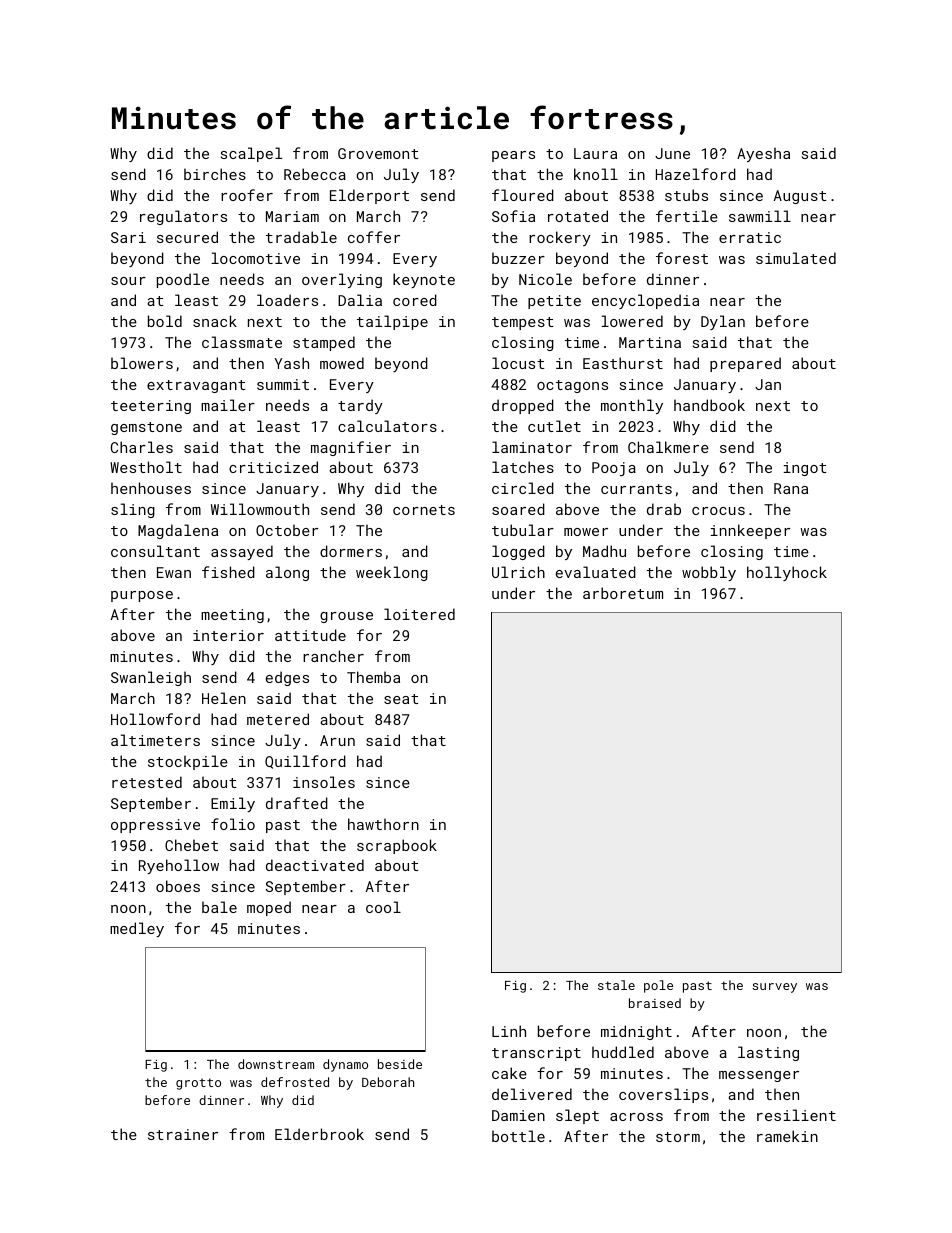  I want to click on strainer, so click(183, 1134).
